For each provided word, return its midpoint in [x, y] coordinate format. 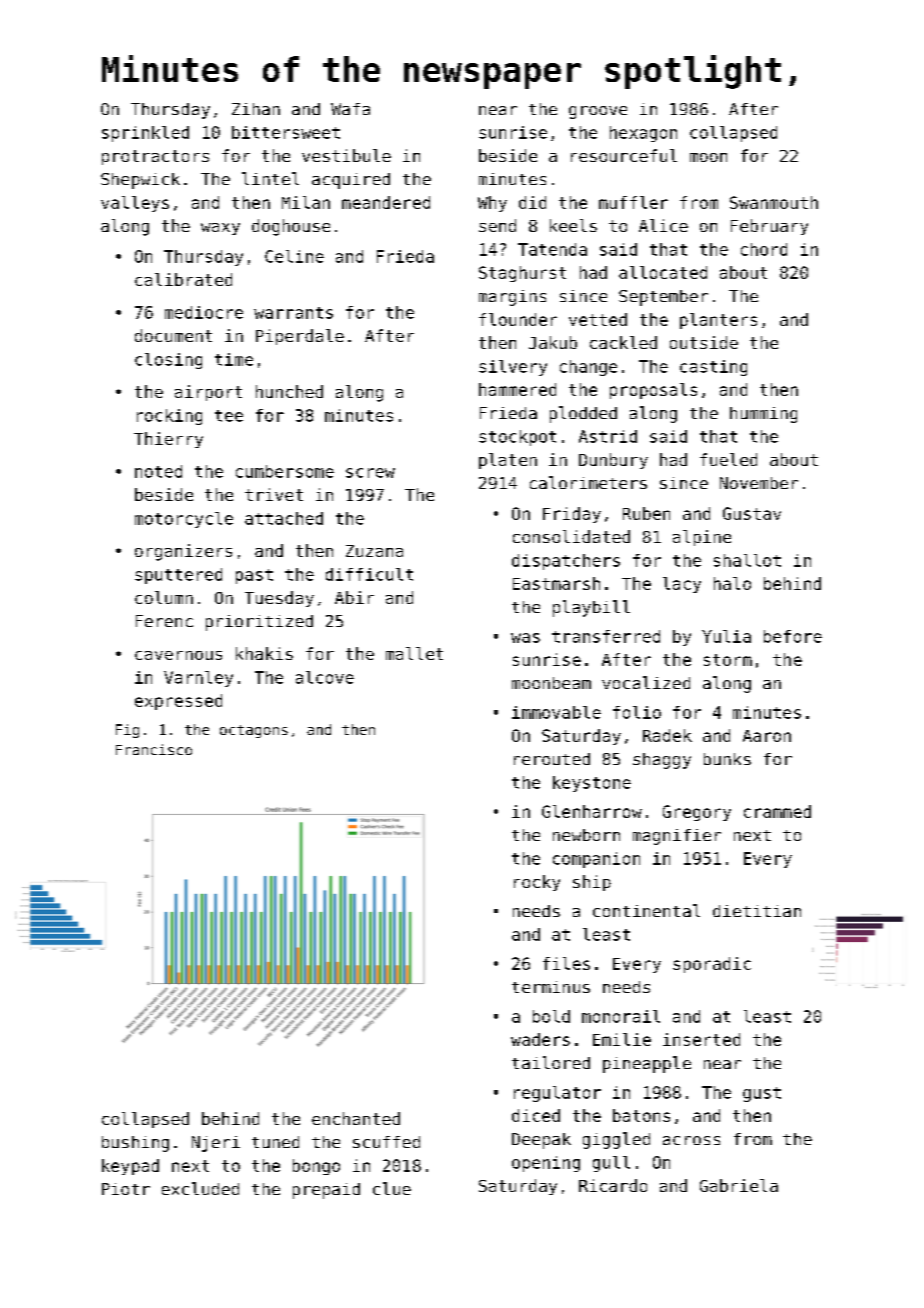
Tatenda [552, 249]
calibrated [183, 279]
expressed [178, 702]
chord [764, 249]
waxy [220, 229]
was [525, 638]
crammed [777, 811]
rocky [537, 883]
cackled [623, 342]
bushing [135, 1144]
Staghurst [522, 274]
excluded [200, 1188]
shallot [747, 560]
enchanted [356, 1118]
